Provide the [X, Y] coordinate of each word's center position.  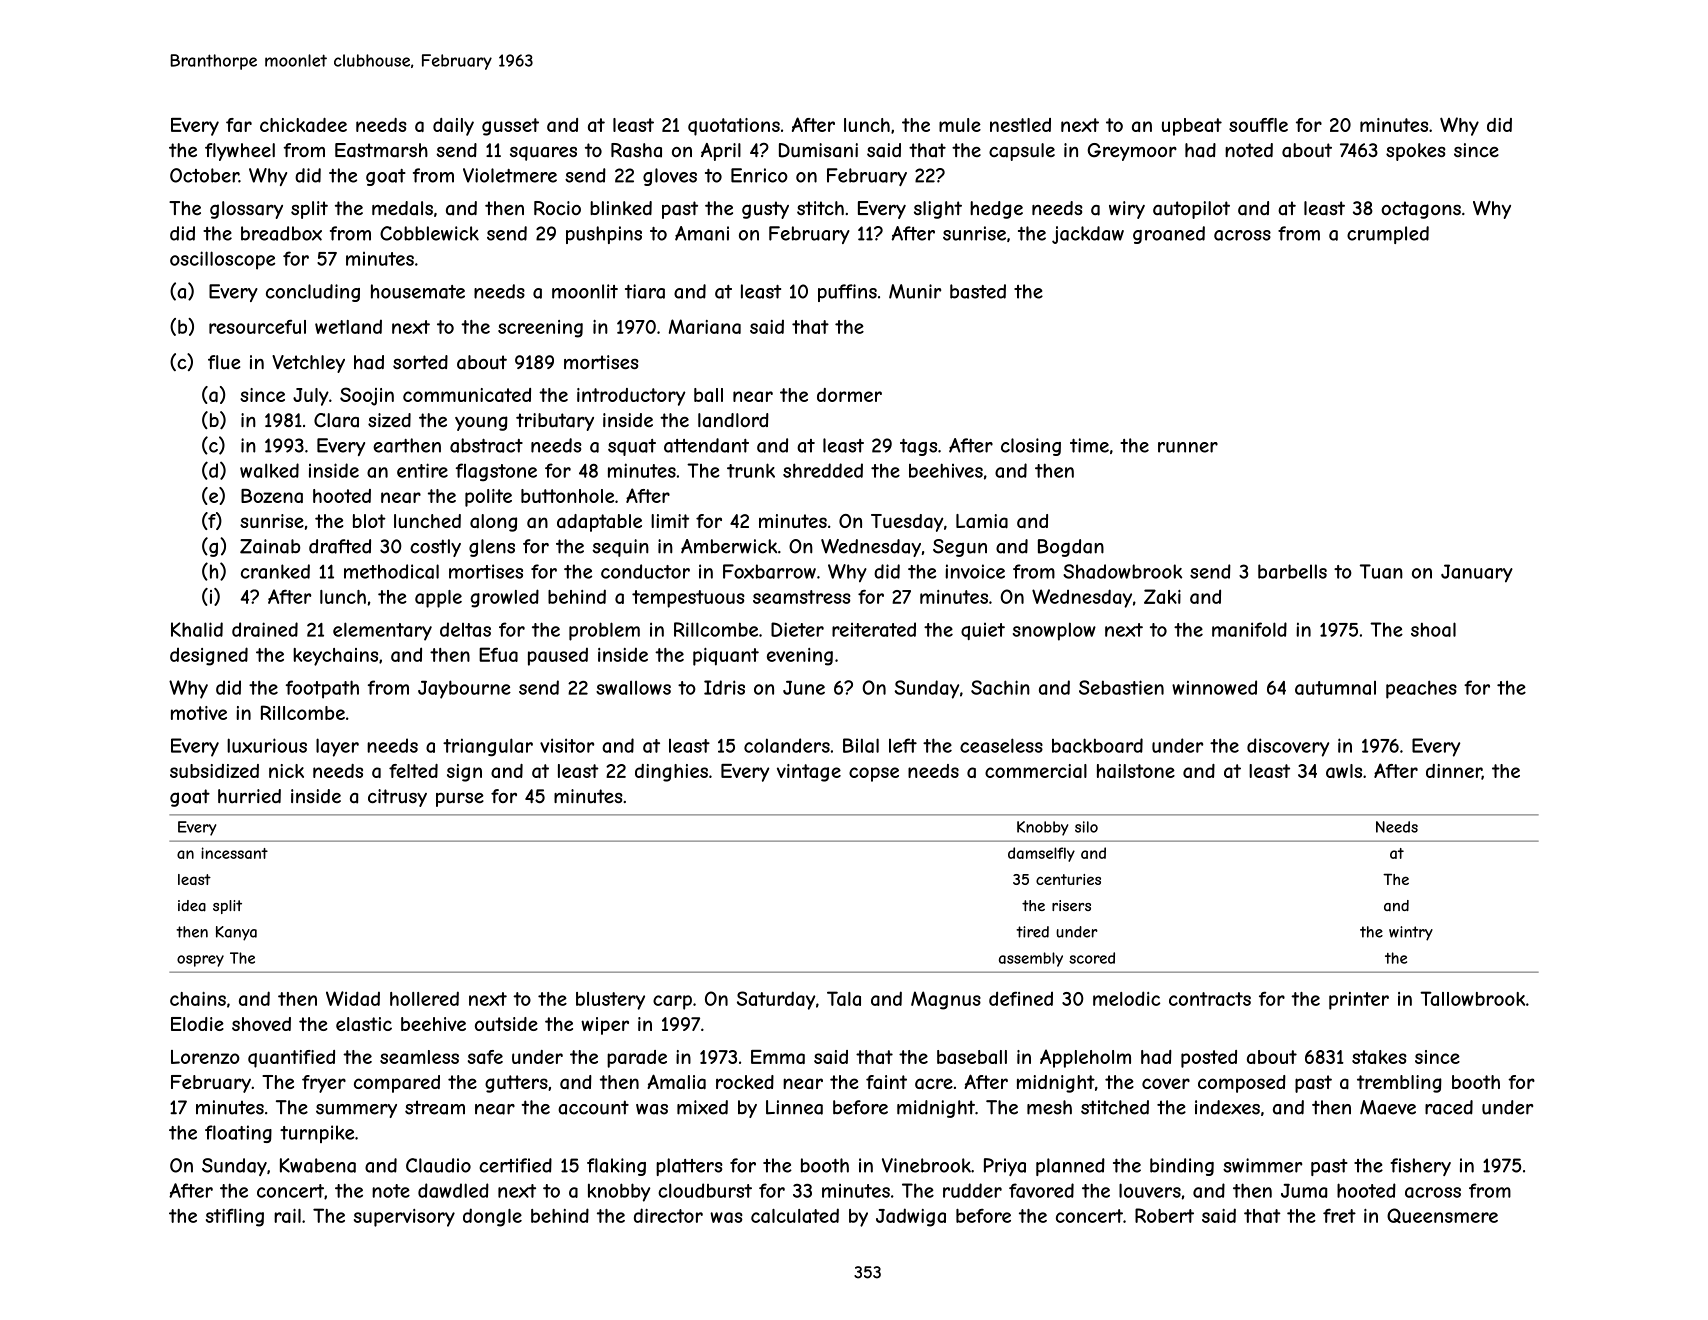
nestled [1020, 125]
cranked [275, 571]
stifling [235, 1218]
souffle [1258, 125]
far [239, 125]
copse [874, 774]
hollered [424, 998]
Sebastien [1121, 687]
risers [1071, 905]
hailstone [1136, 771]
